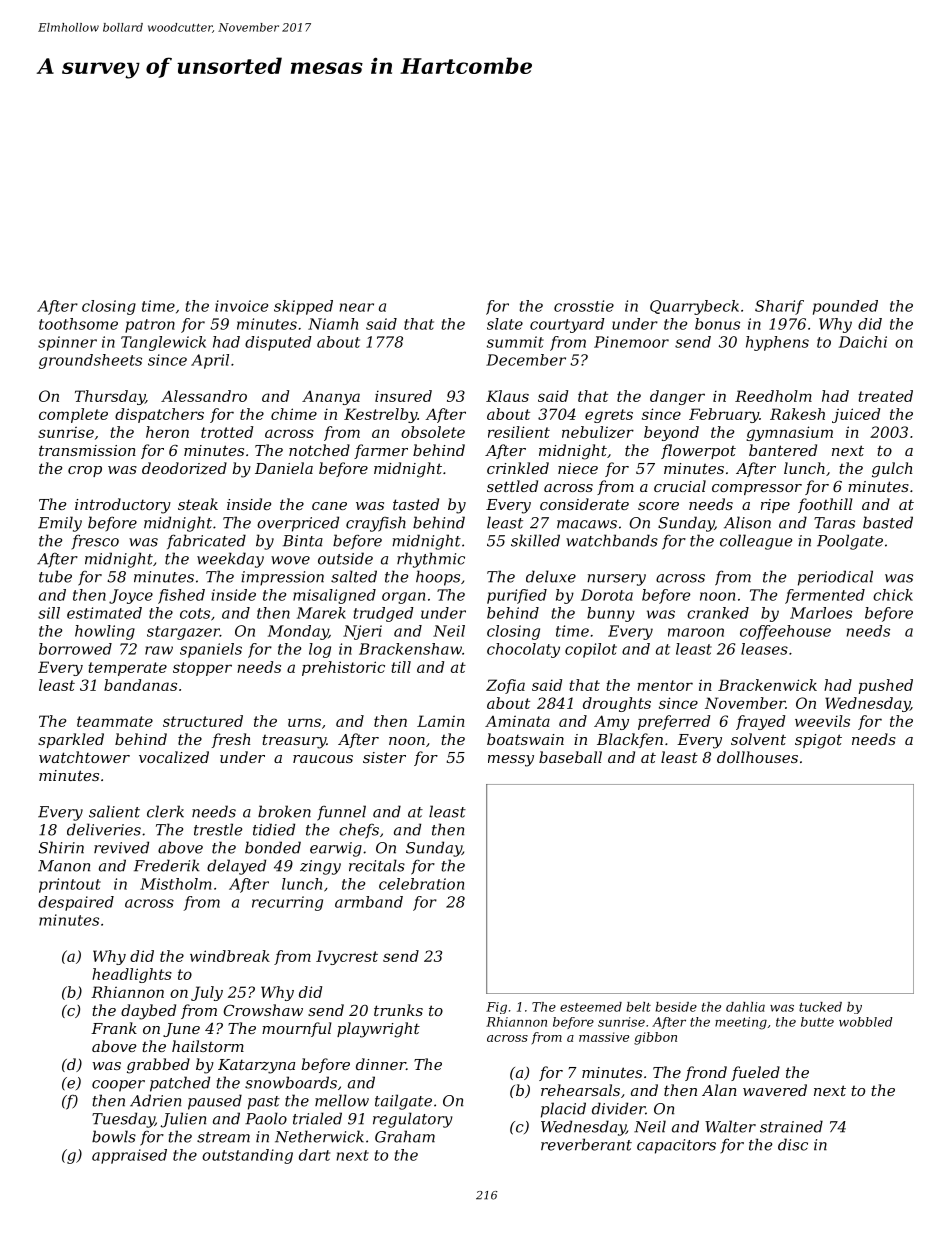 The width and height of the document is (952, 1233). I want to click on Frederik, so click(167, 865).
